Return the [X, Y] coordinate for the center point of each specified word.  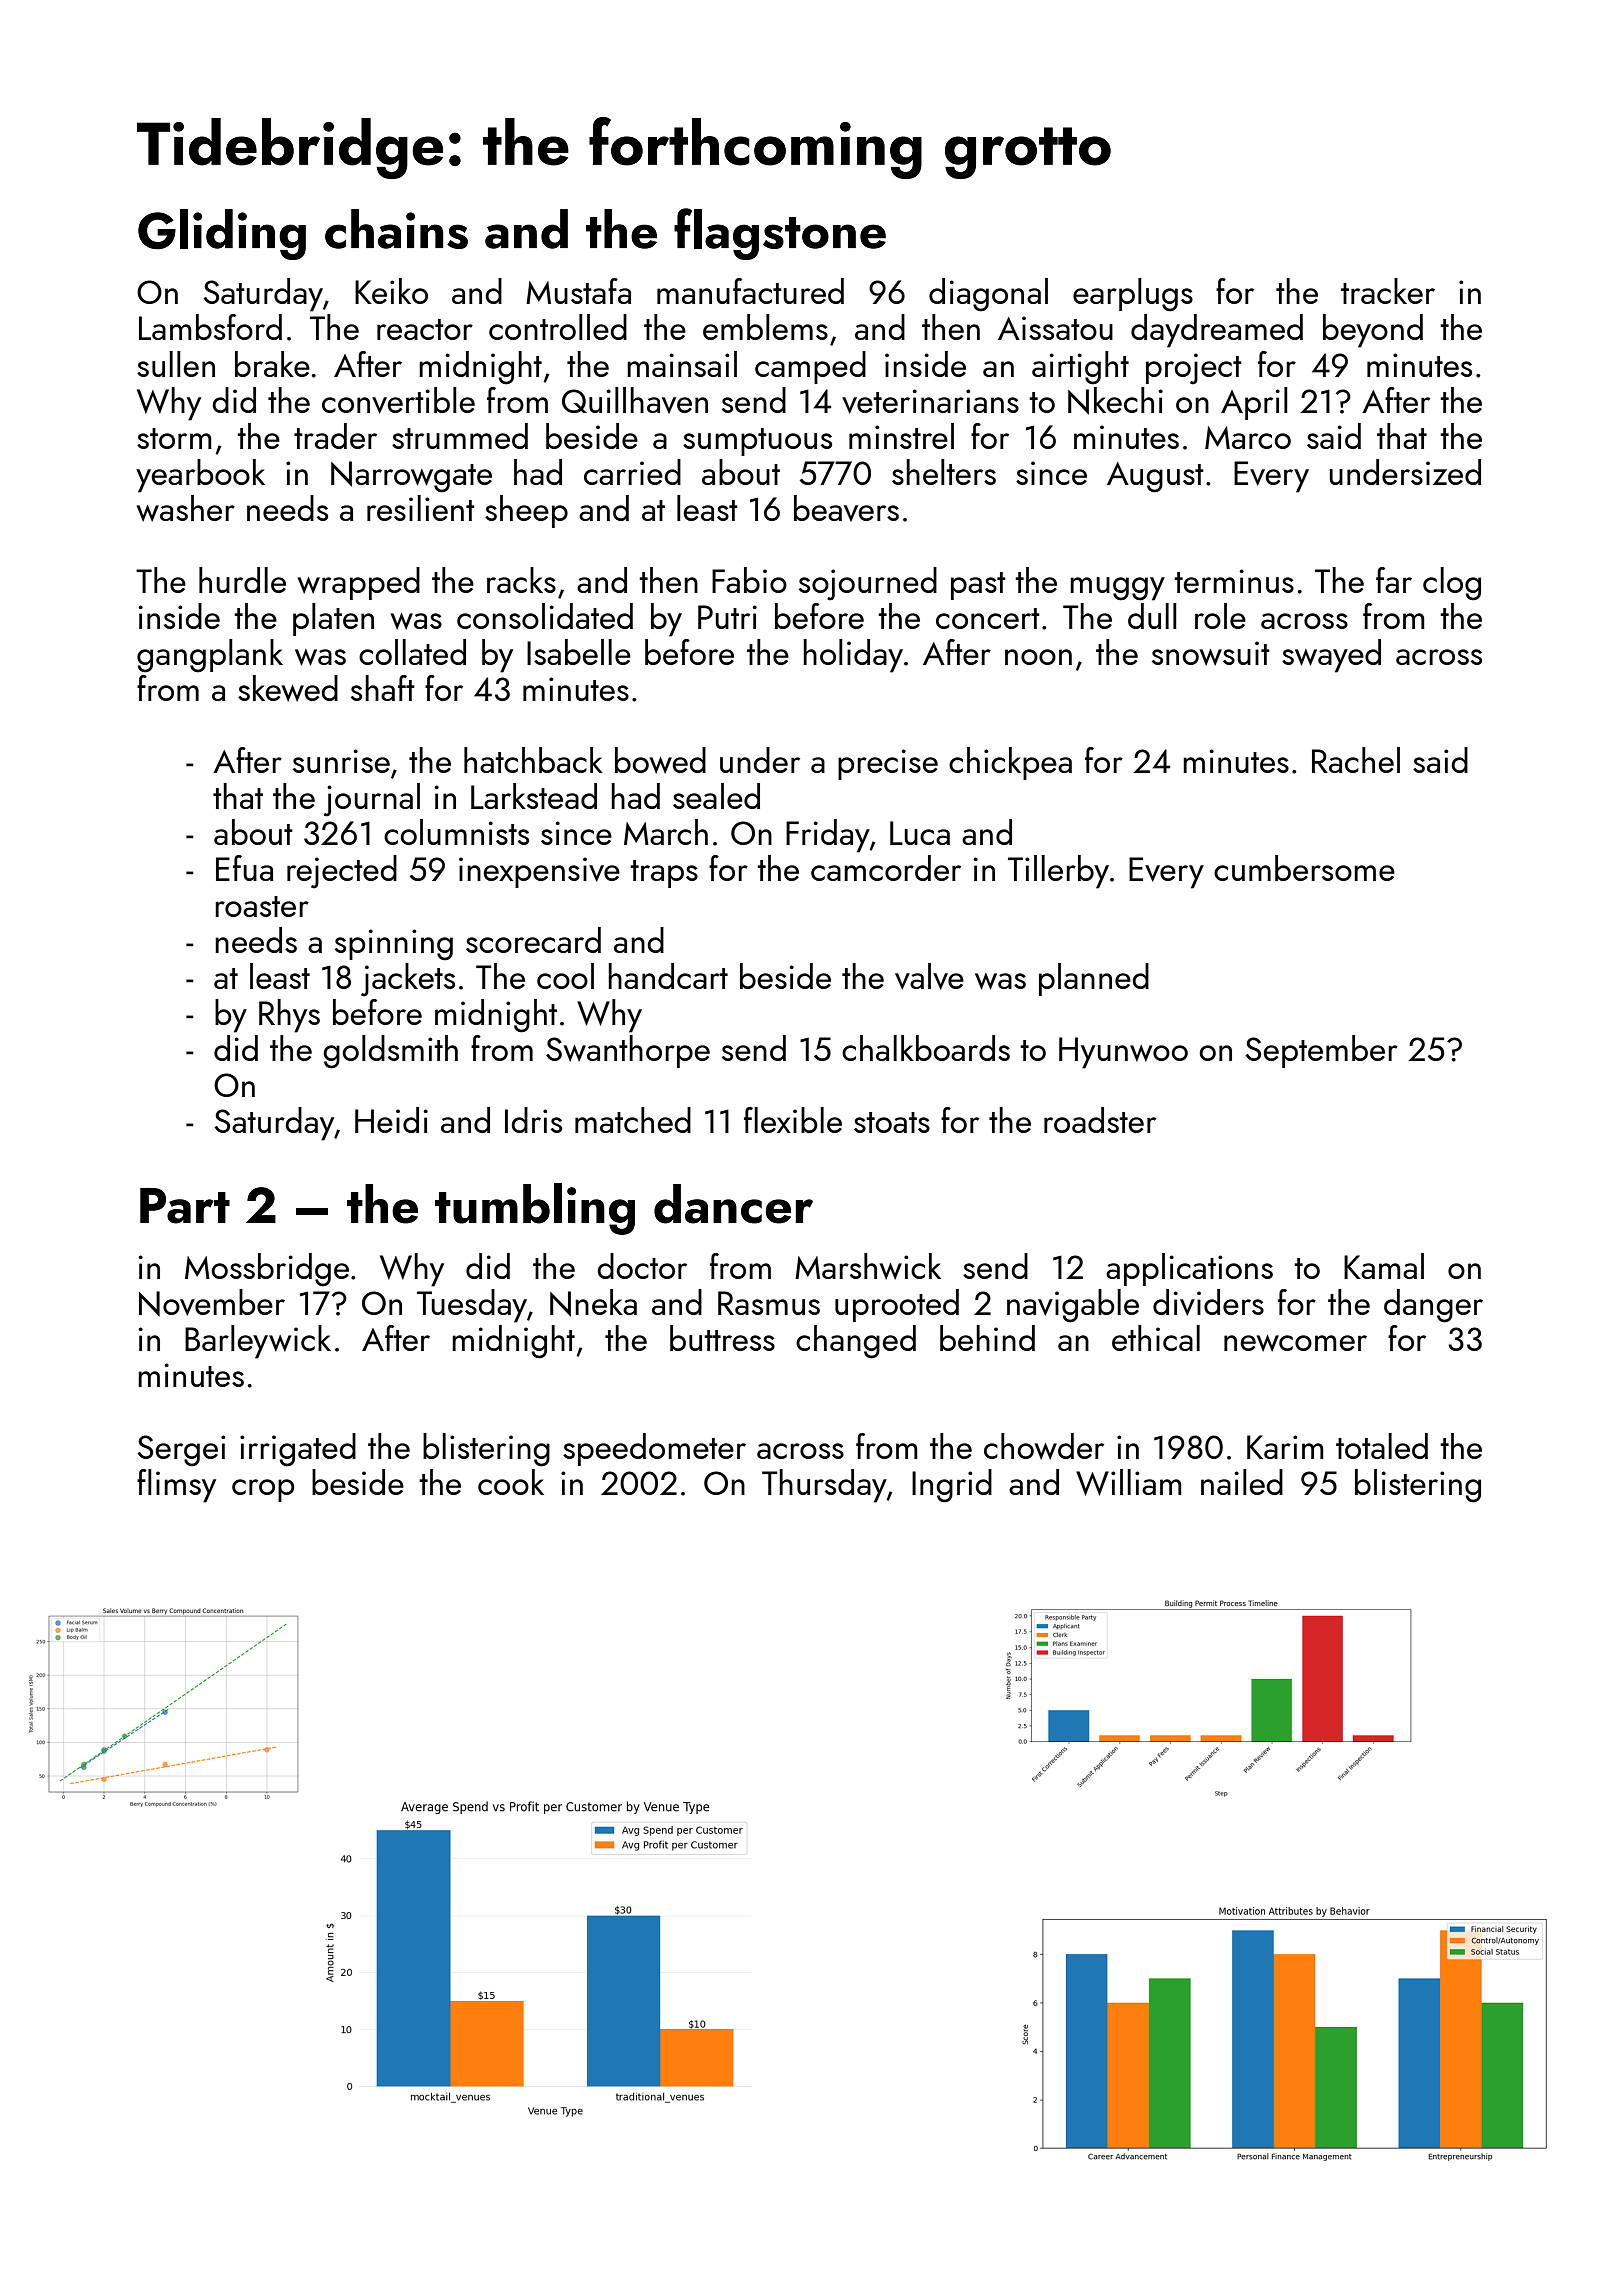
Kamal [1384, 1266]
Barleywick [258, 1342]
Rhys [289, 1016]
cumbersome [1304, 868]
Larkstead [534, 796]
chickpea [1010, 763]
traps [664, 874]
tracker [1388, 291]
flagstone [780, 234]
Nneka [593, 1303]
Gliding [222, 234]
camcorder [886, 868]
